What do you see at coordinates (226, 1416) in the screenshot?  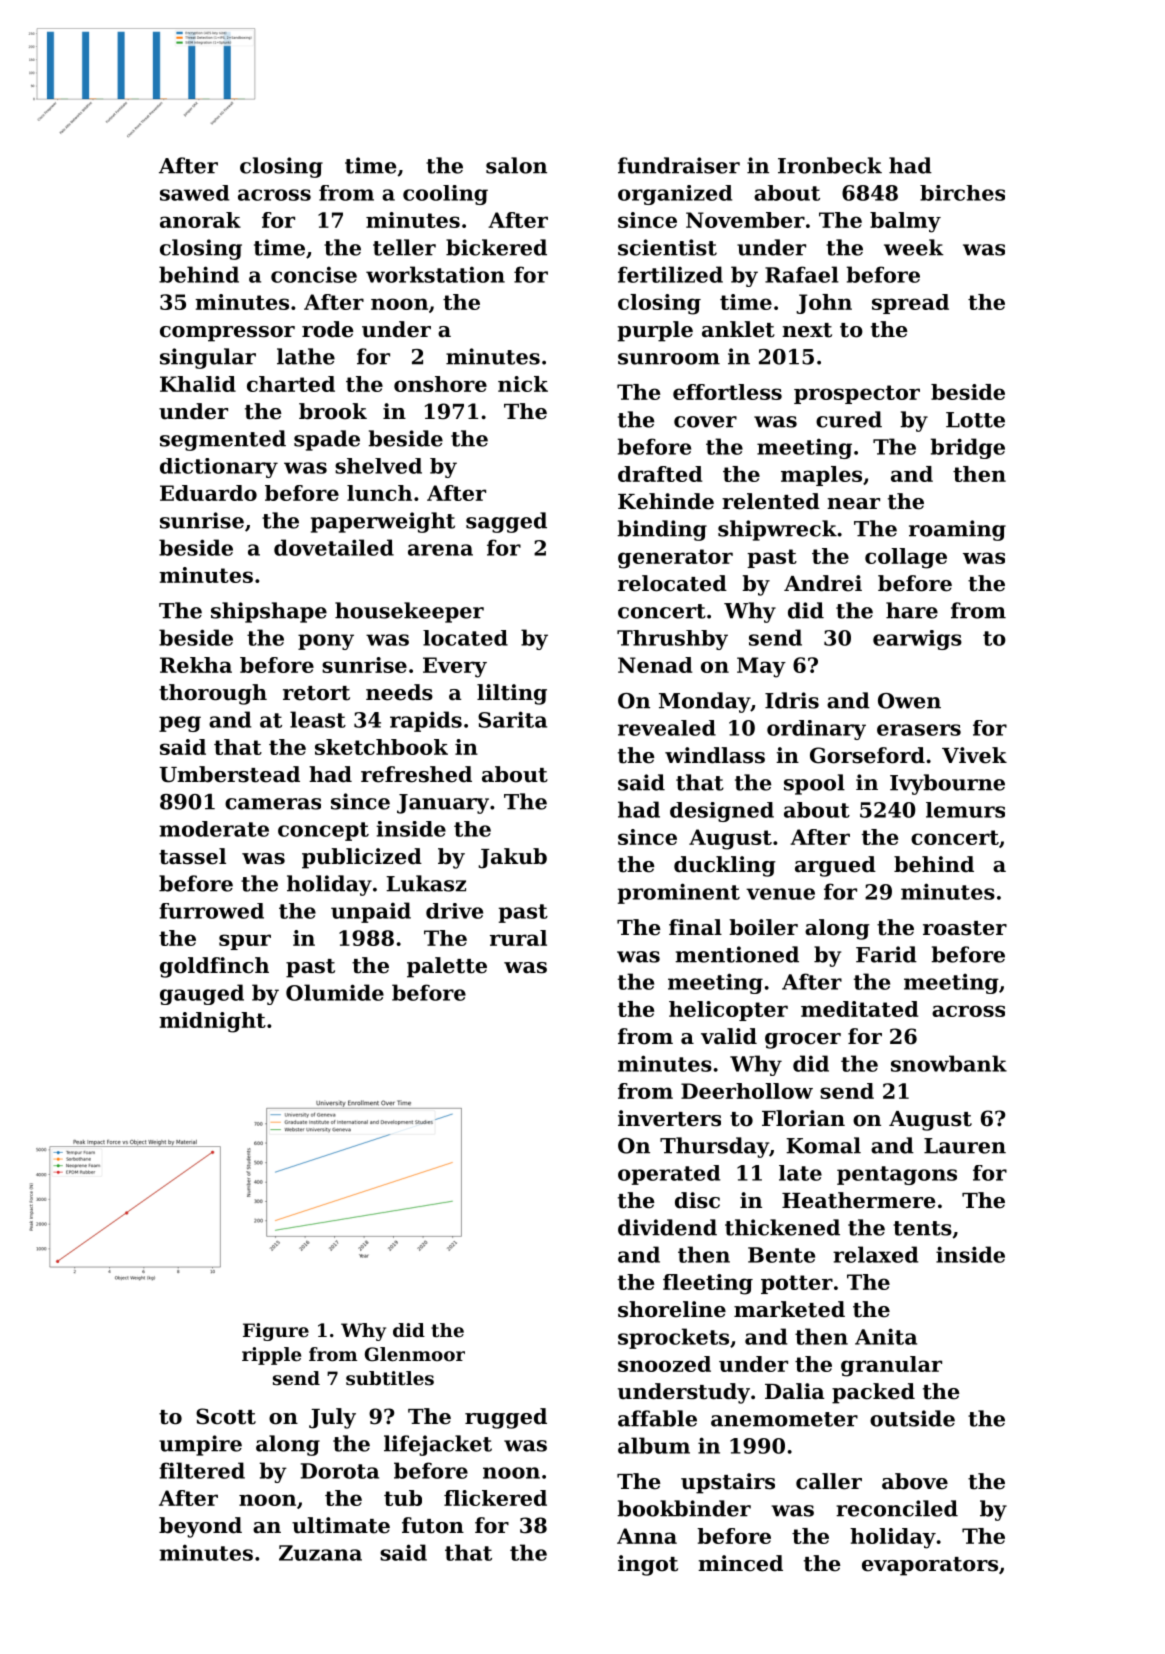 I see `Scott` at bounding box center [226, 1416].
